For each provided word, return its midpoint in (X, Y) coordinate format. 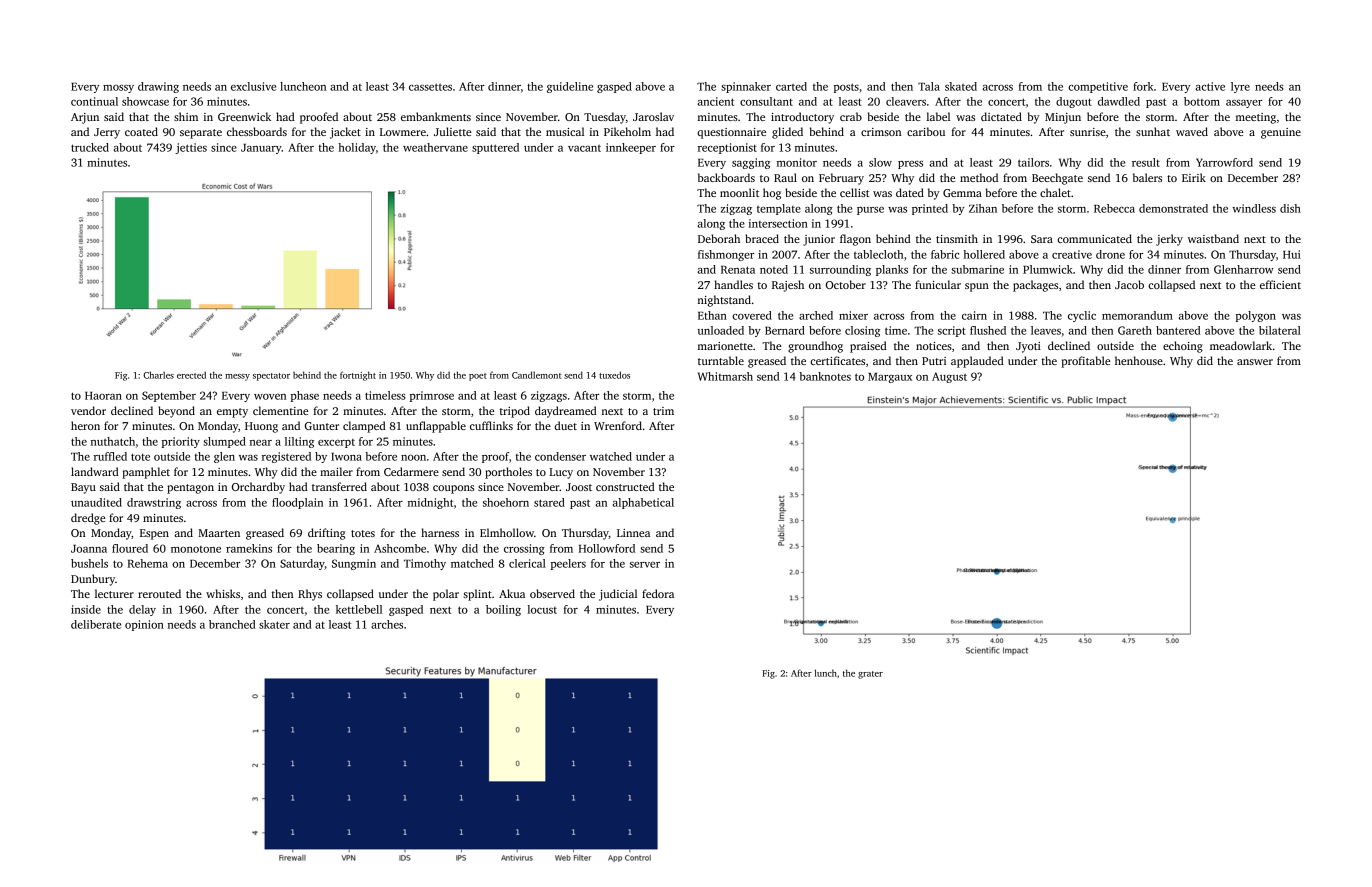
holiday (357, 148)
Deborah (719, 238)
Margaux (890, 378)
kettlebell (359, 609)
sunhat (1153, 131)
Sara (1042, 239)
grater (870, 675)
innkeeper (631, 148)
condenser (560, 456)
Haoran (103, 396)
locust (542, 609)
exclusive (253, 86)
